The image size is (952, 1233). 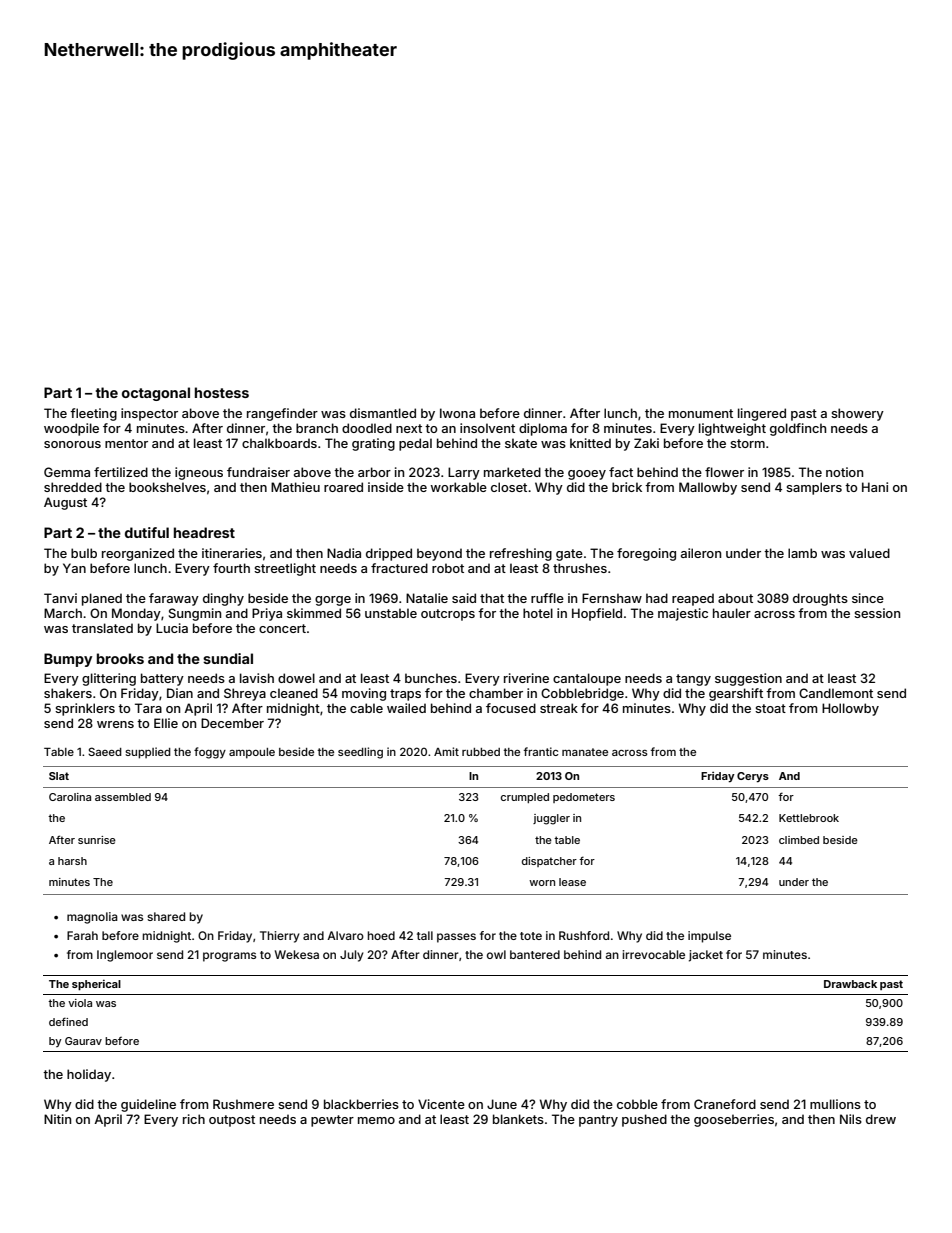 What do you see at coordinates (343, 487) in the document?
I see `roared` at bounding box center [343, 487].
